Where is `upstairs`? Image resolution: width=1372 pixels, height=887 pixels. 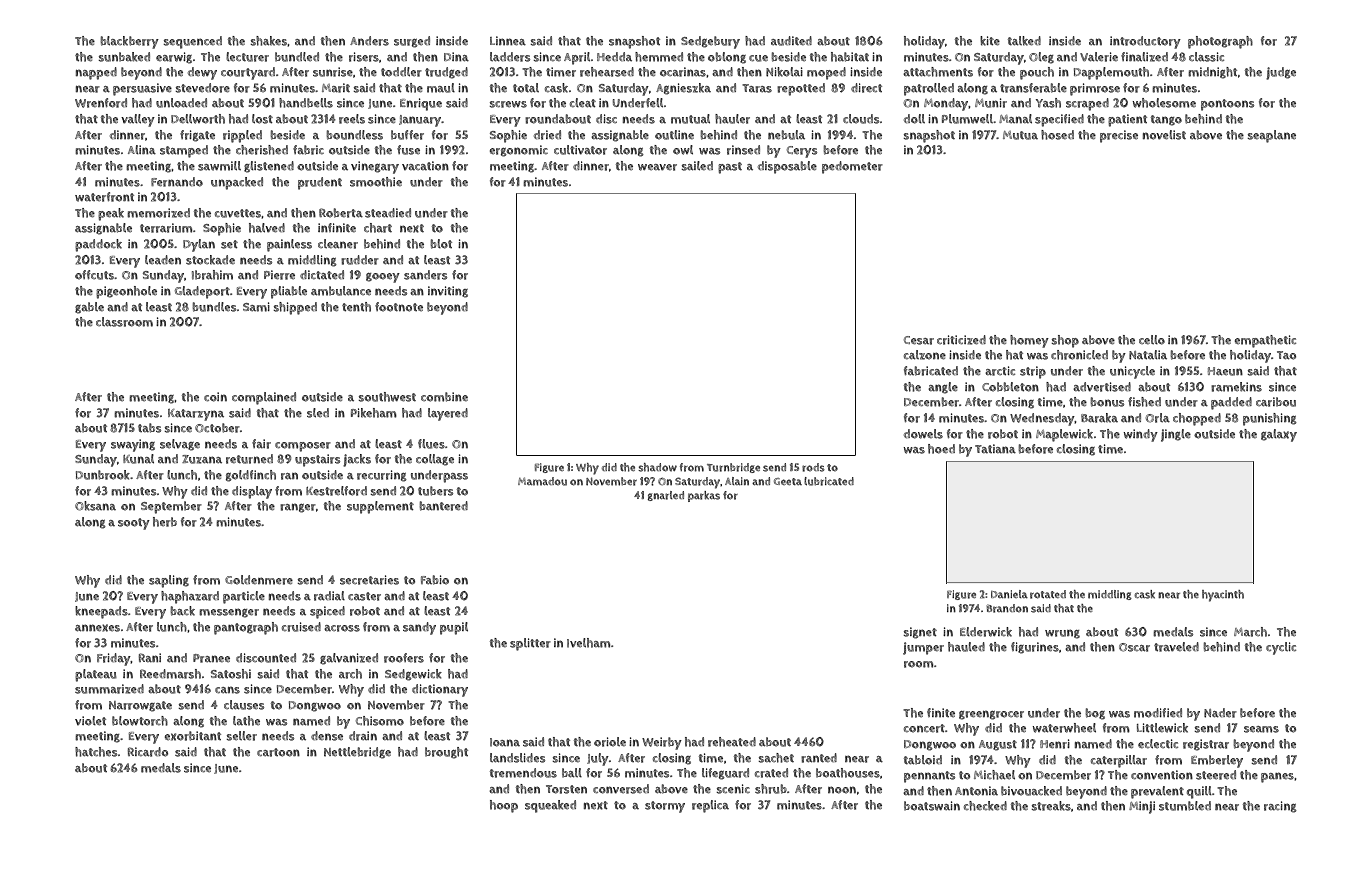
upstairs is located at coordinates (317, 460).
